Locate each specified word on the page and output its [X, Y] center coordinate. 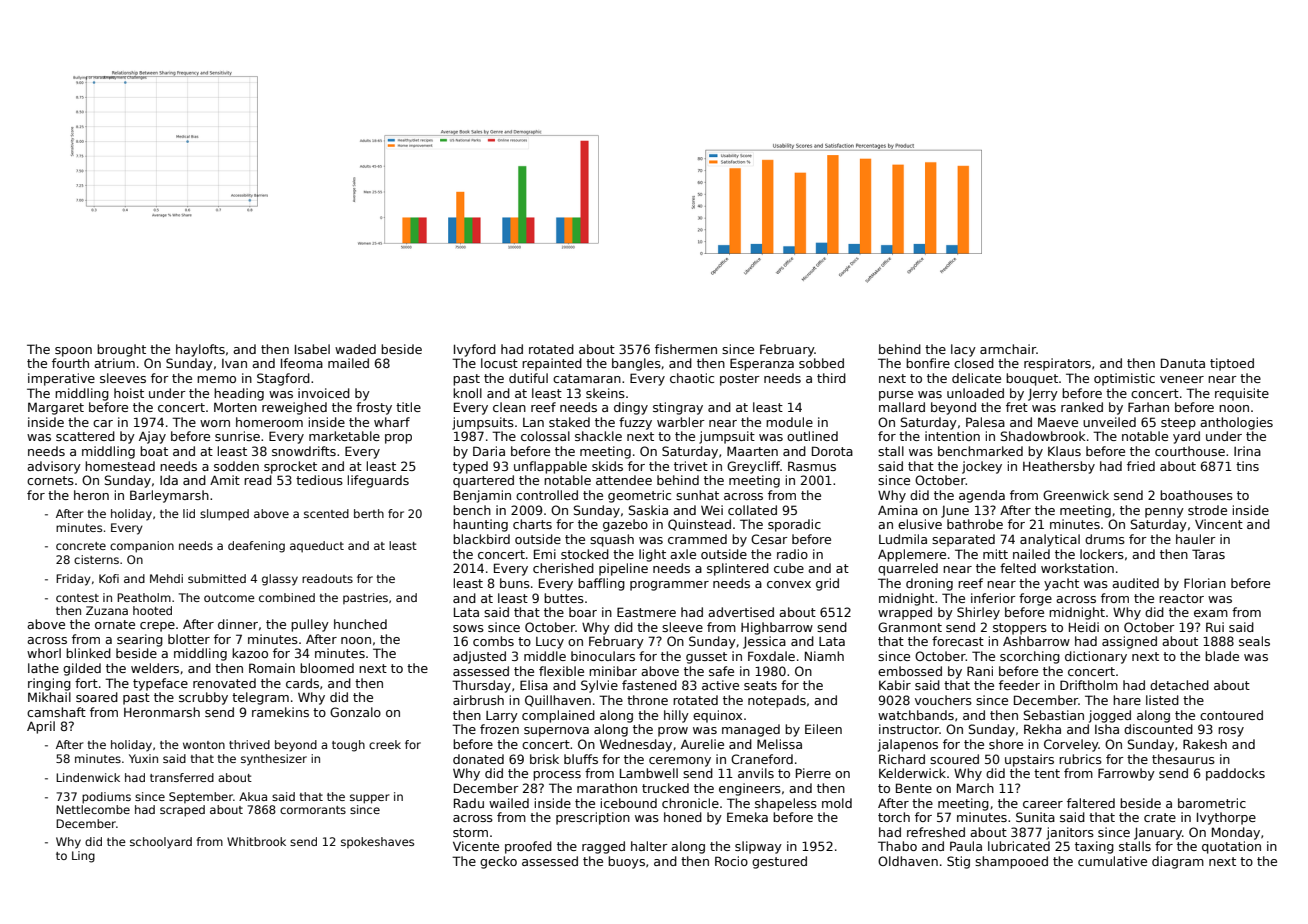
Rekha [1042, 729]
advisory [54, 467]
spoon [73, 352]
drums [1105, 539]
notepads [777, 701]
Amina [898, 510]
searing [140, 640]
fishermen [686, 349]
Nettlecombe [93, 809]
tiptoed [1232, 364]
